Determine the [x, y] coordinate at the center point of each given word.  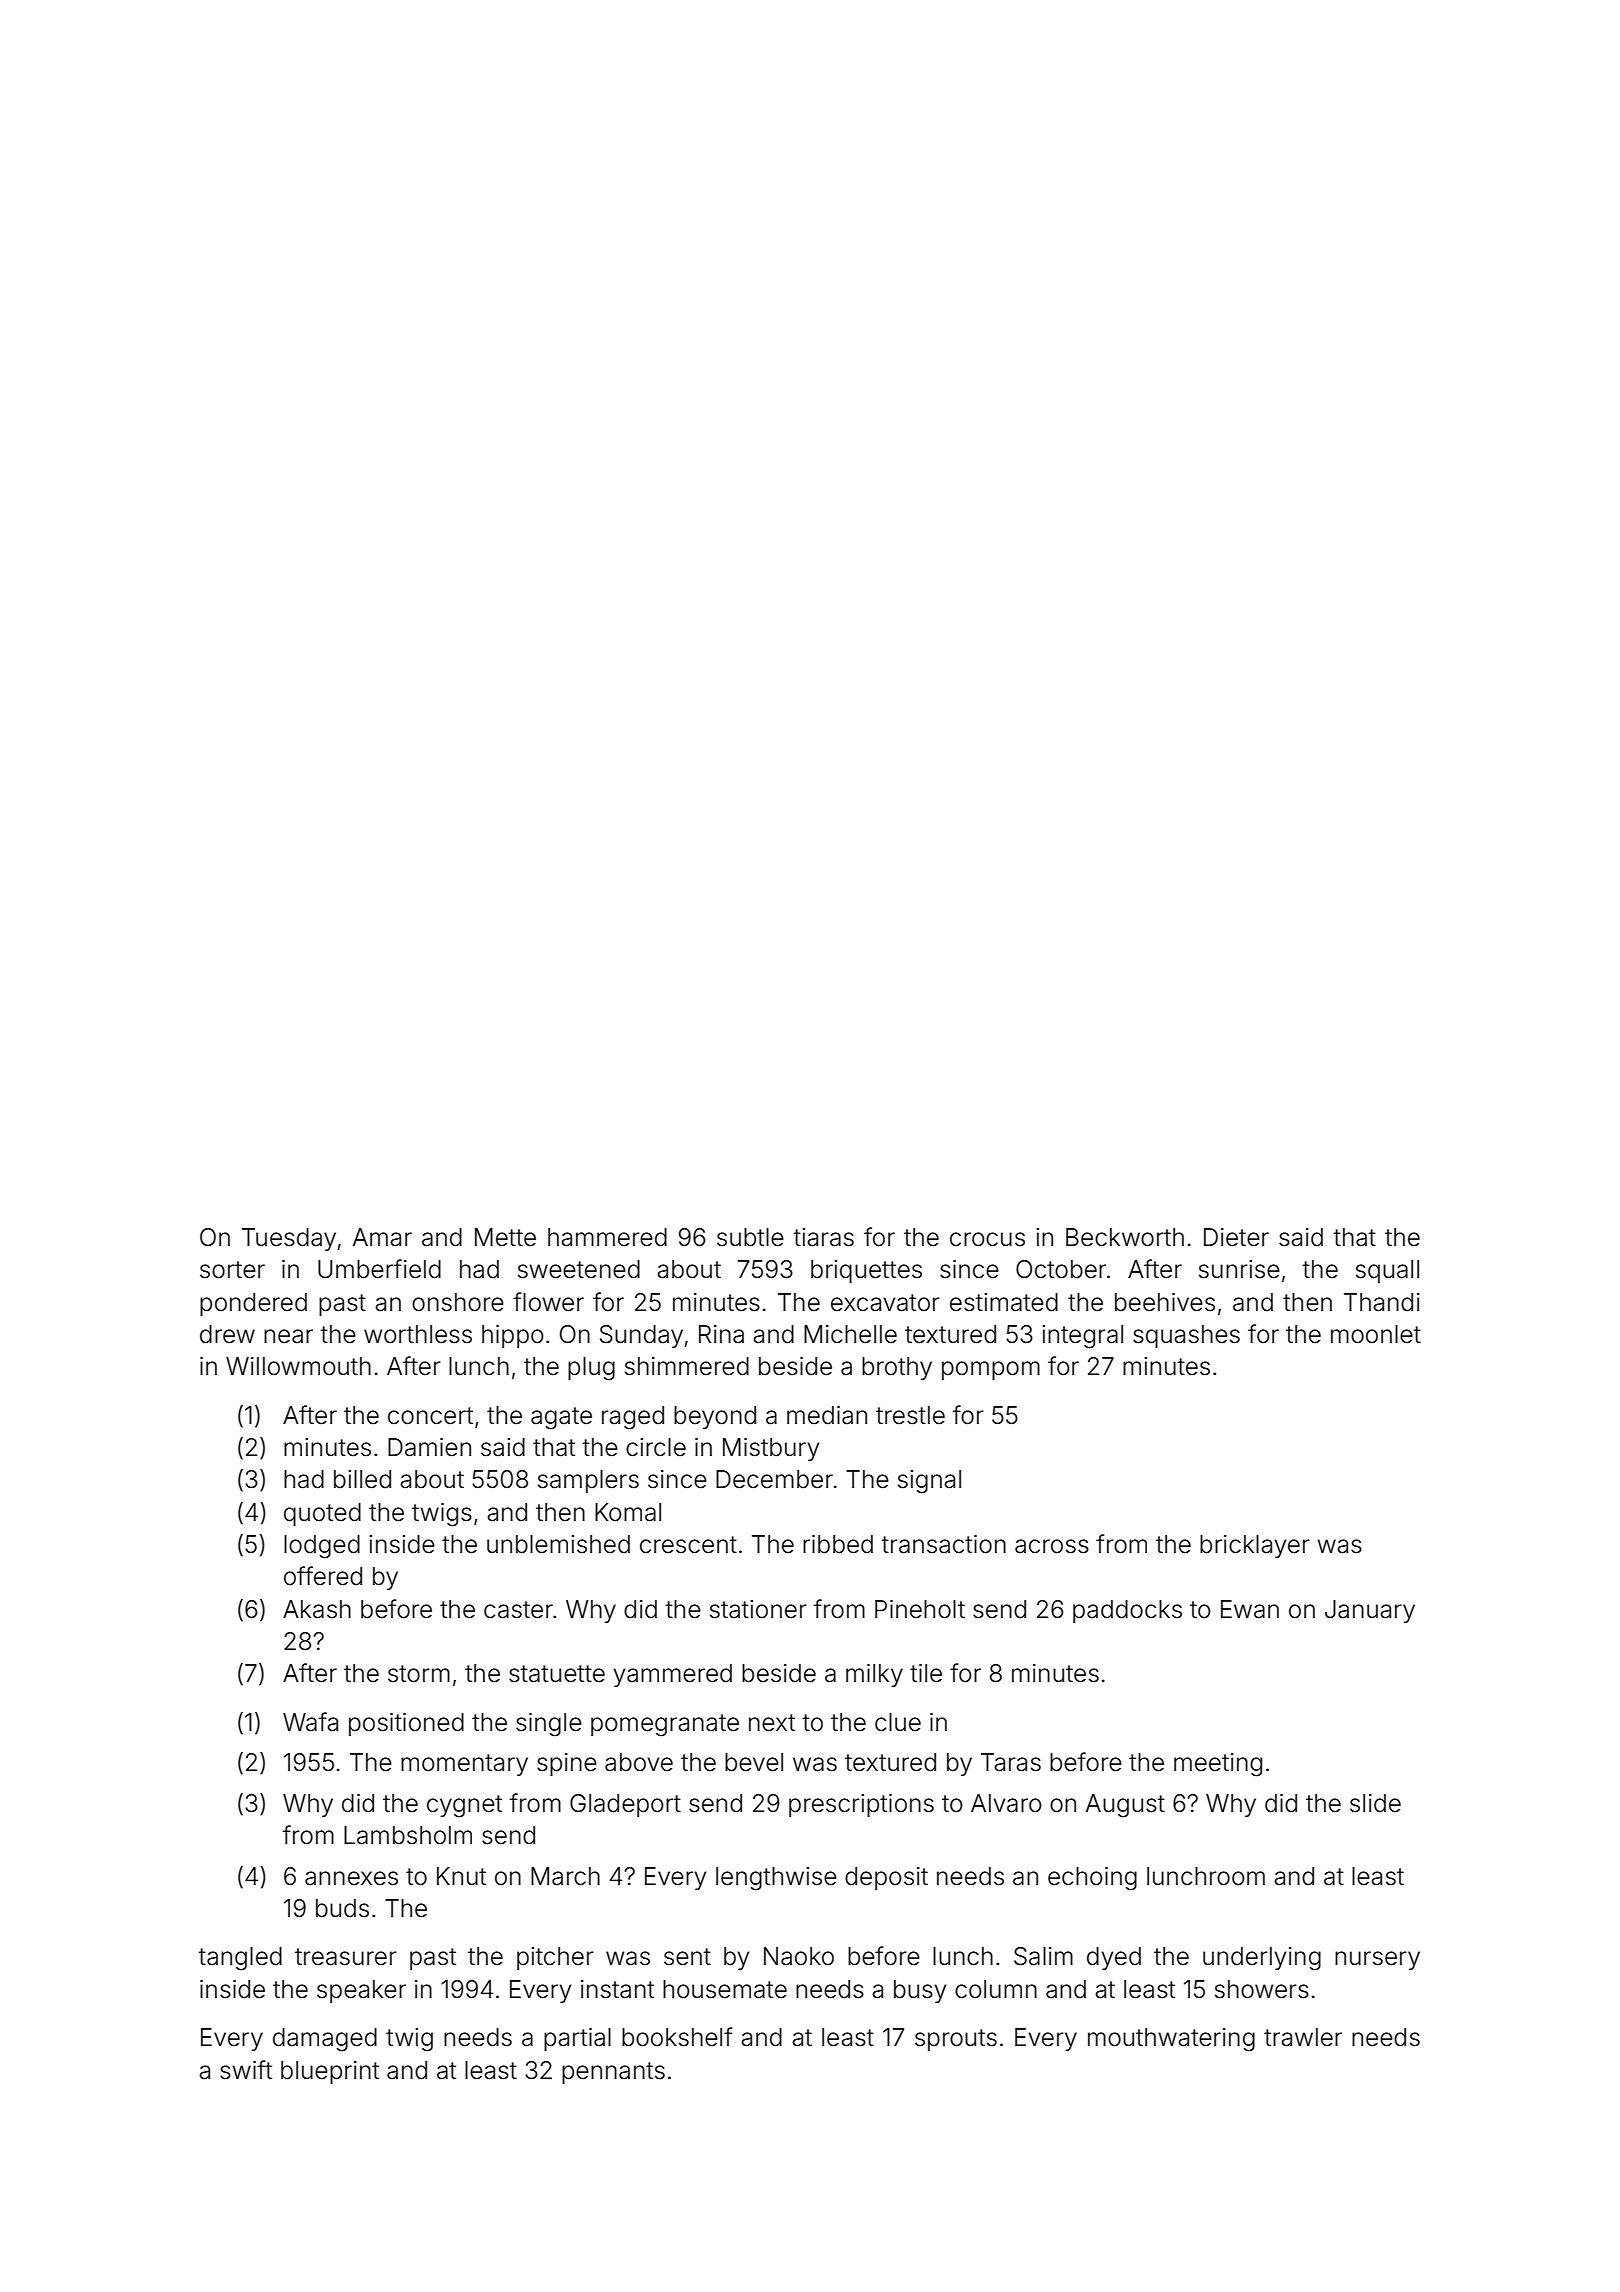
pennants [613, 2073]
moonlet [1376, 1334]
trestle [910, 1415]
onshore [458, 1302]
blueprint [330, 2072]
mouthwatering [1171, 2040]
